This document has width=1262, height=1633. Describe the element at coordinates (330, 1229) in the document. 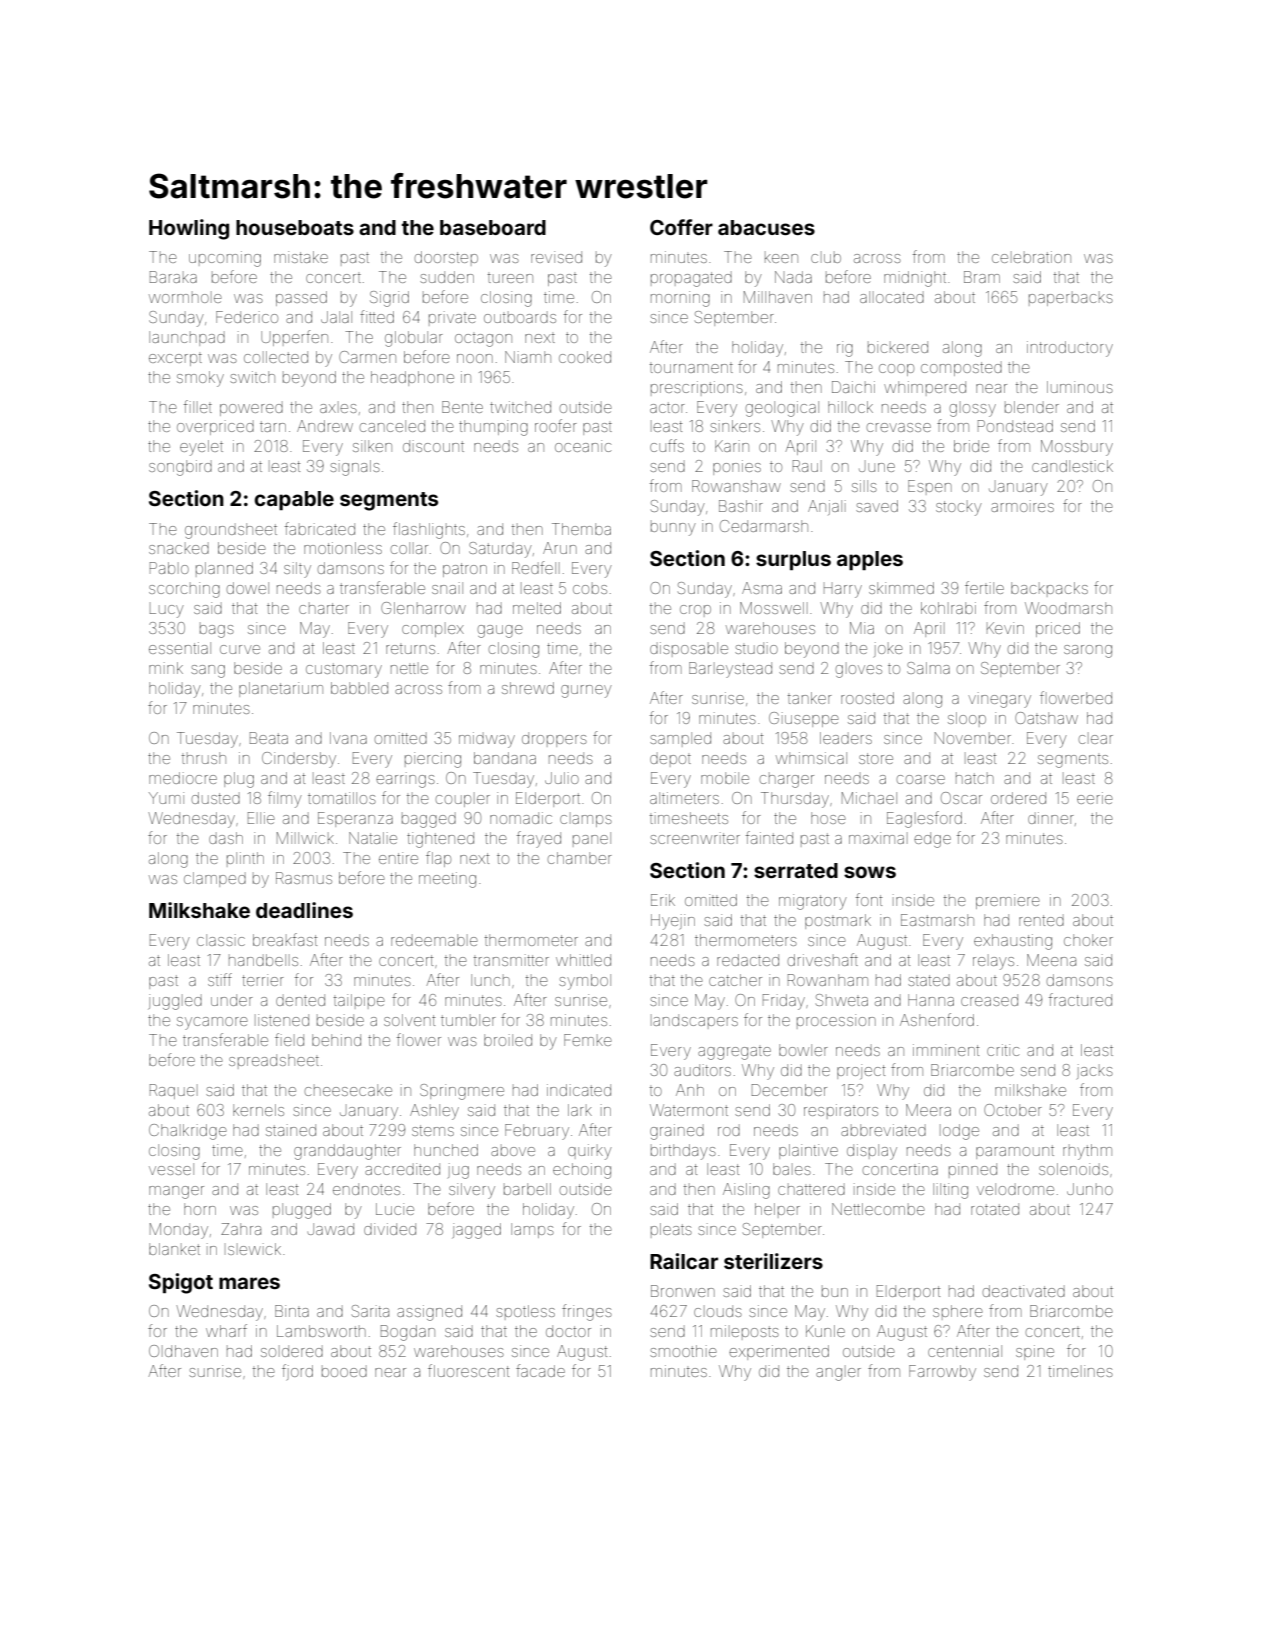

I see `Jawad` at that location.
